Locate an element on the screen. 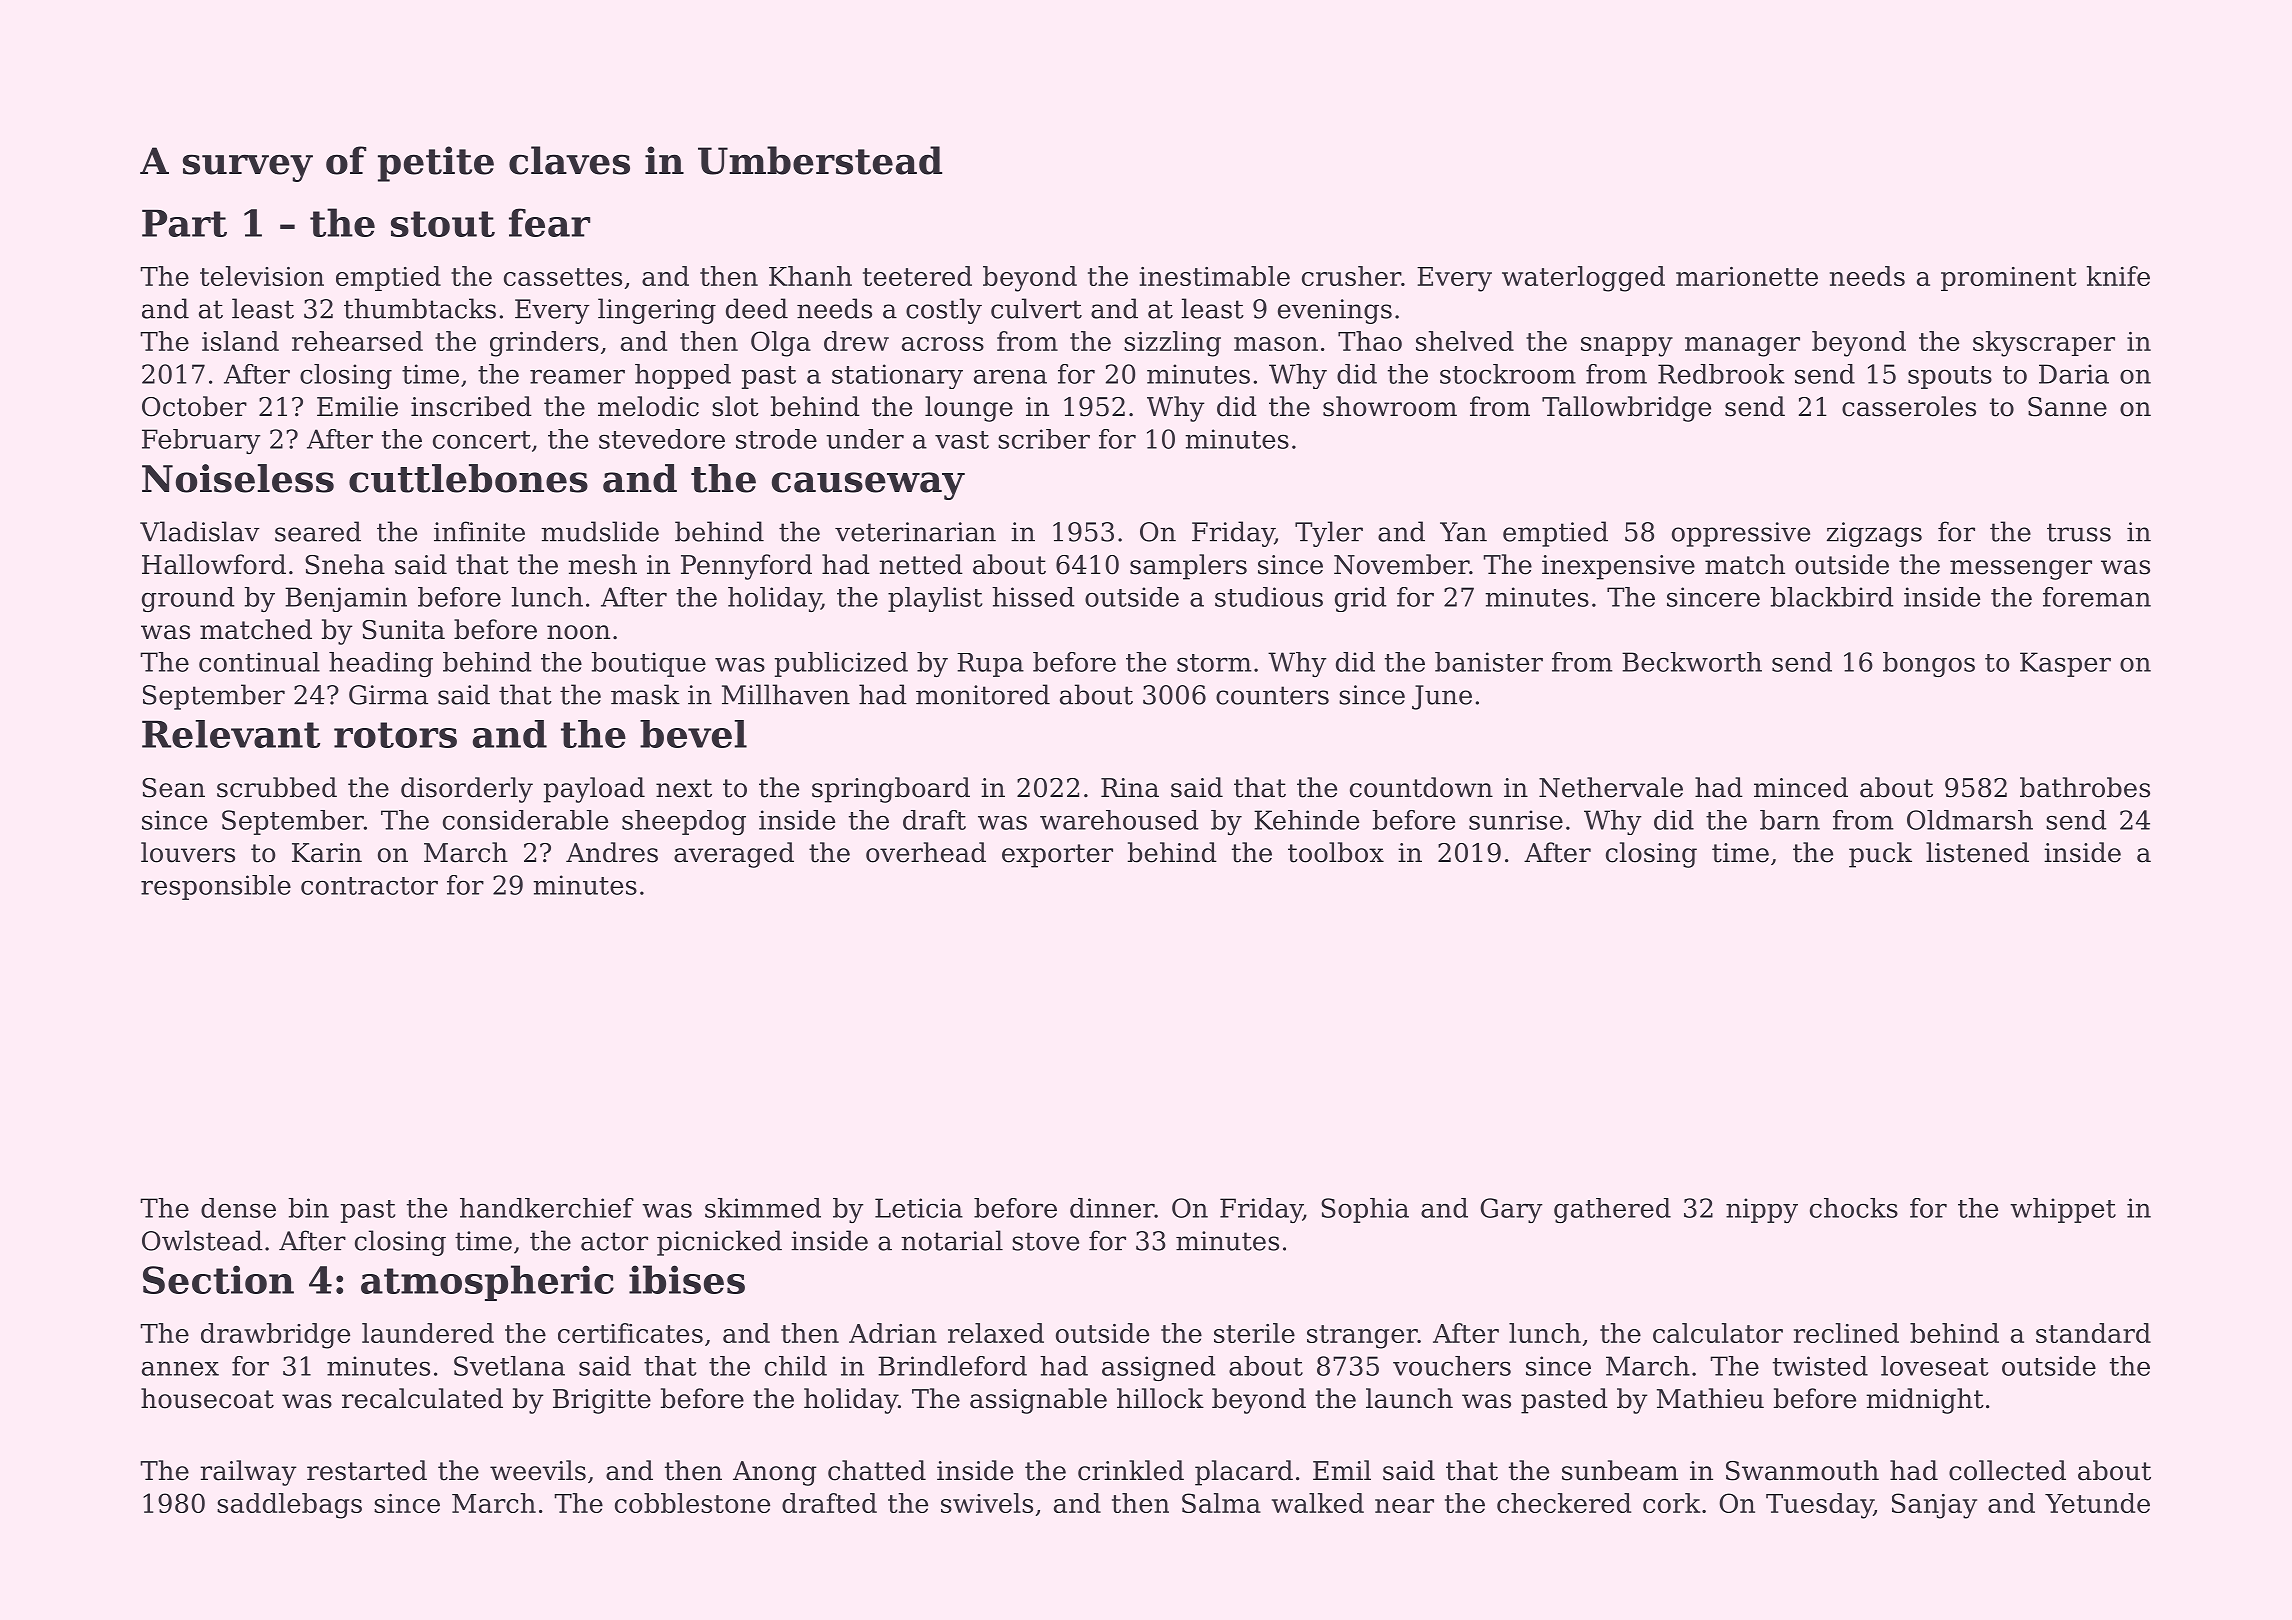 This screenshot has height=1620, width=2292. countdown is located at coordinates (1421, 787).
